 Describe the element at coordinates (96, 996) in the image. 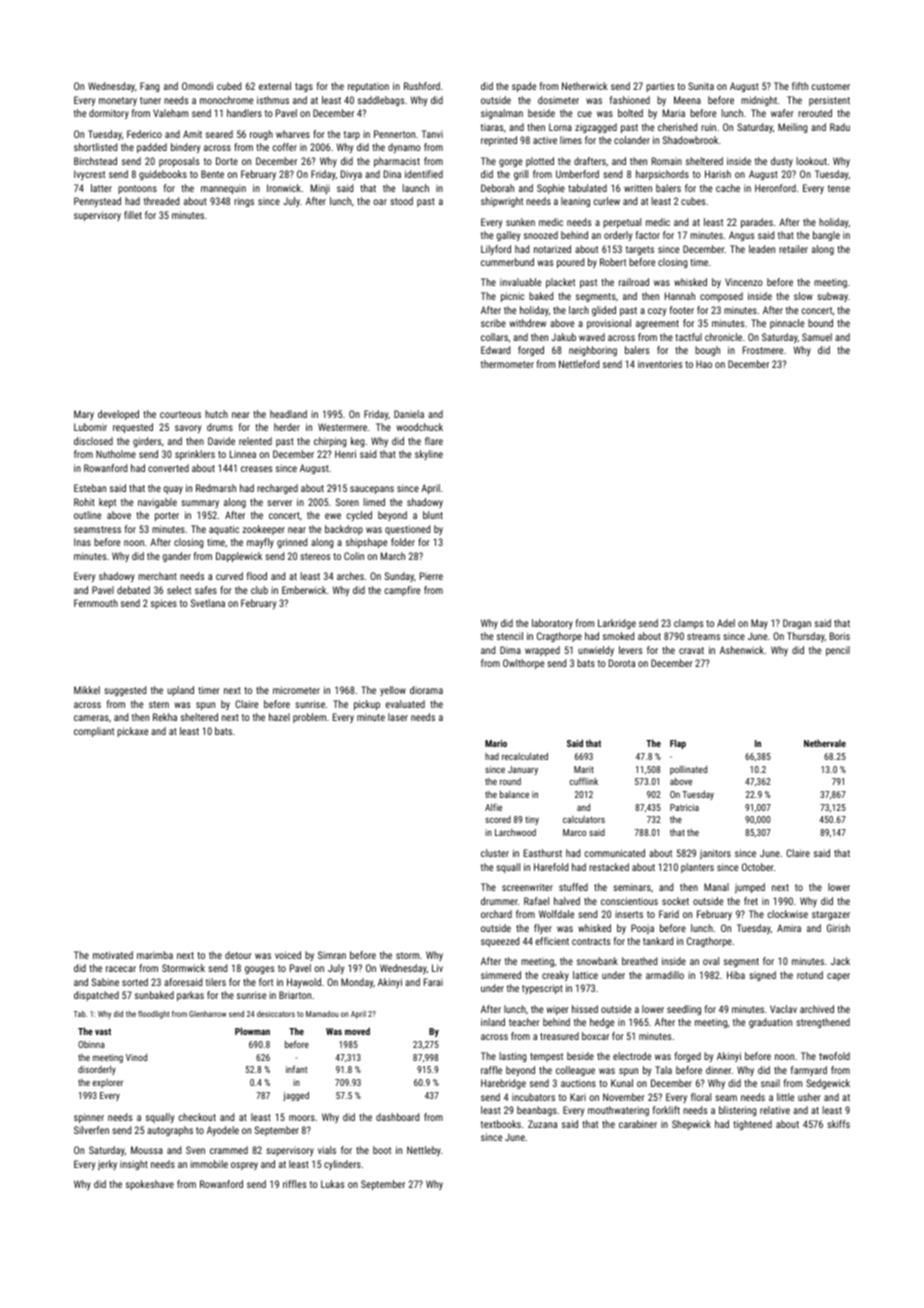

I see `dispatched` at that location.
